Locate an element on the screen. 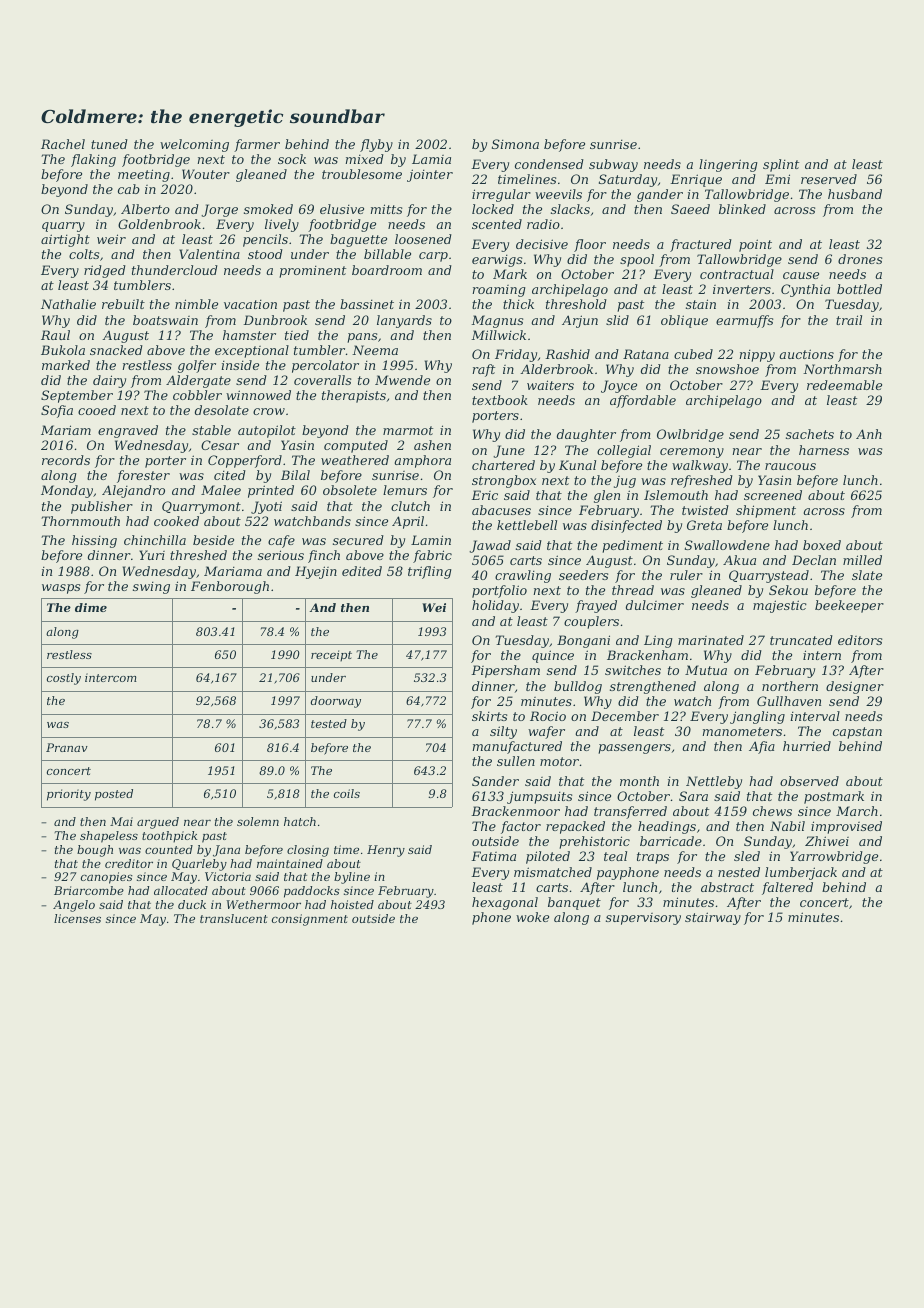  stairway is located at coordinates (713, 918).
